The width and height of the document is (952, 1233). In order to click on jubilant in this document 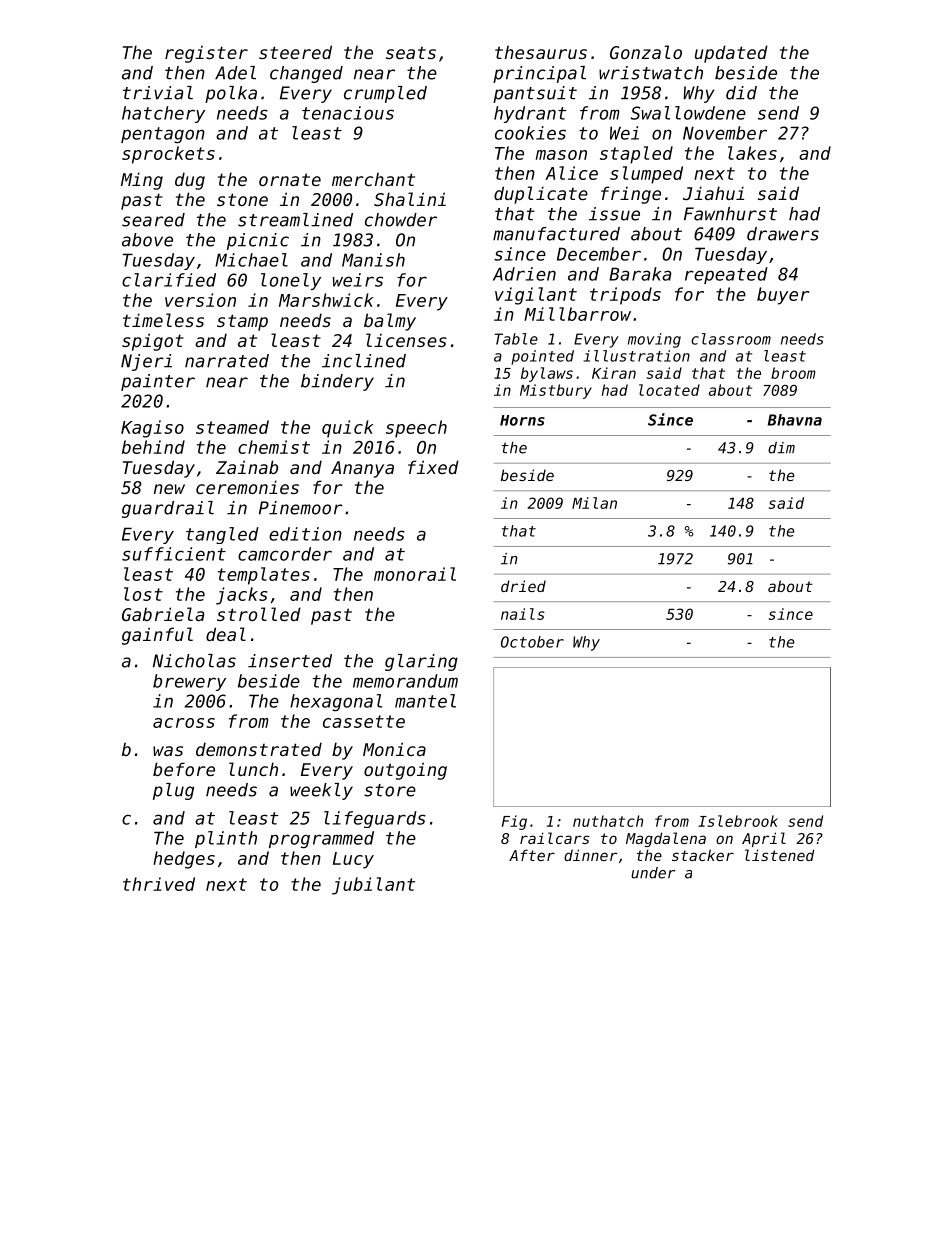, I will do `click(373, 886)`.
